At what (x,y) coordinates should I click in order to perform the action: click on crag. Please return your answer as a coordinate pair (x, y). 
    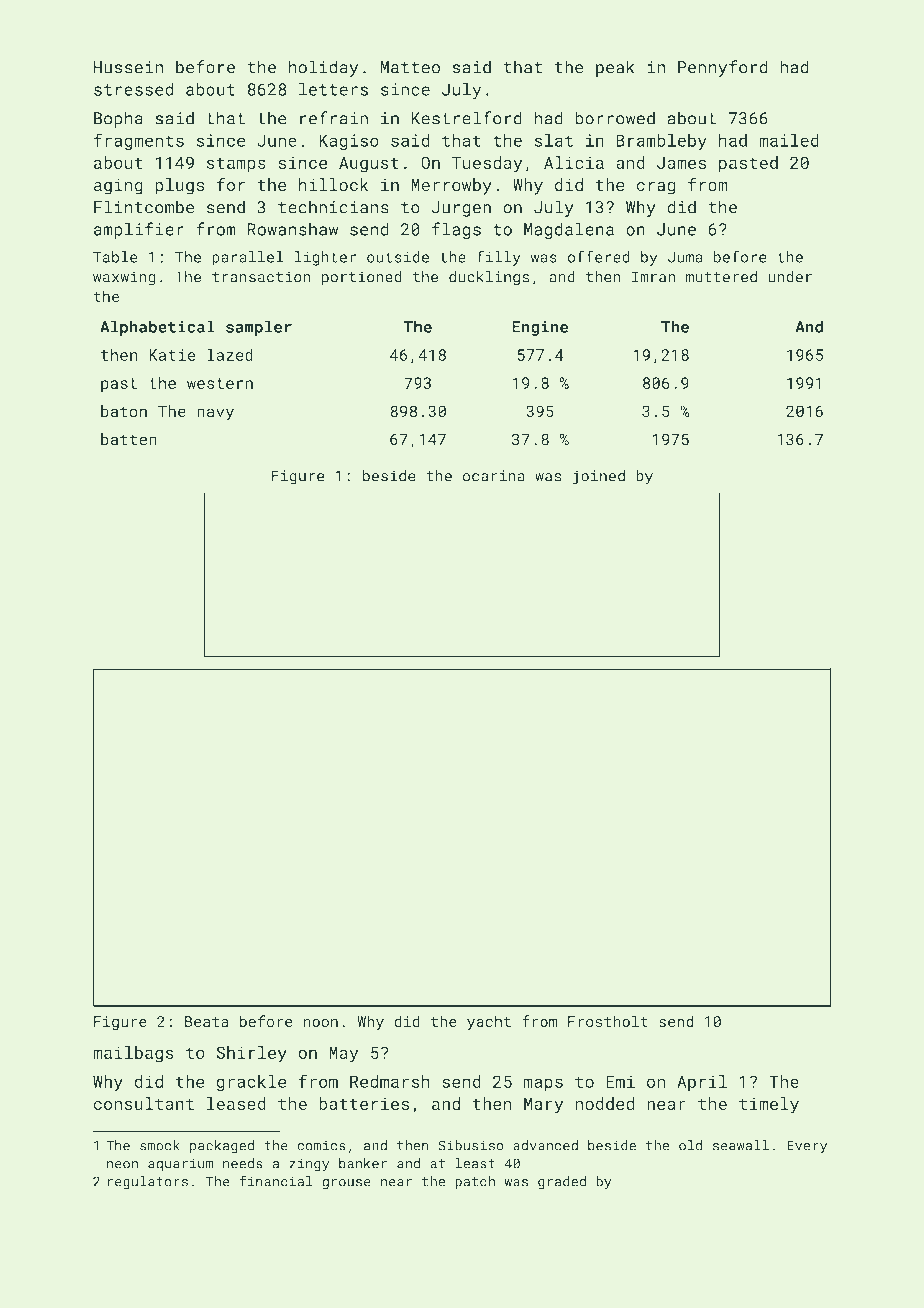
    Looking at the image, I should click on (656, 188).
